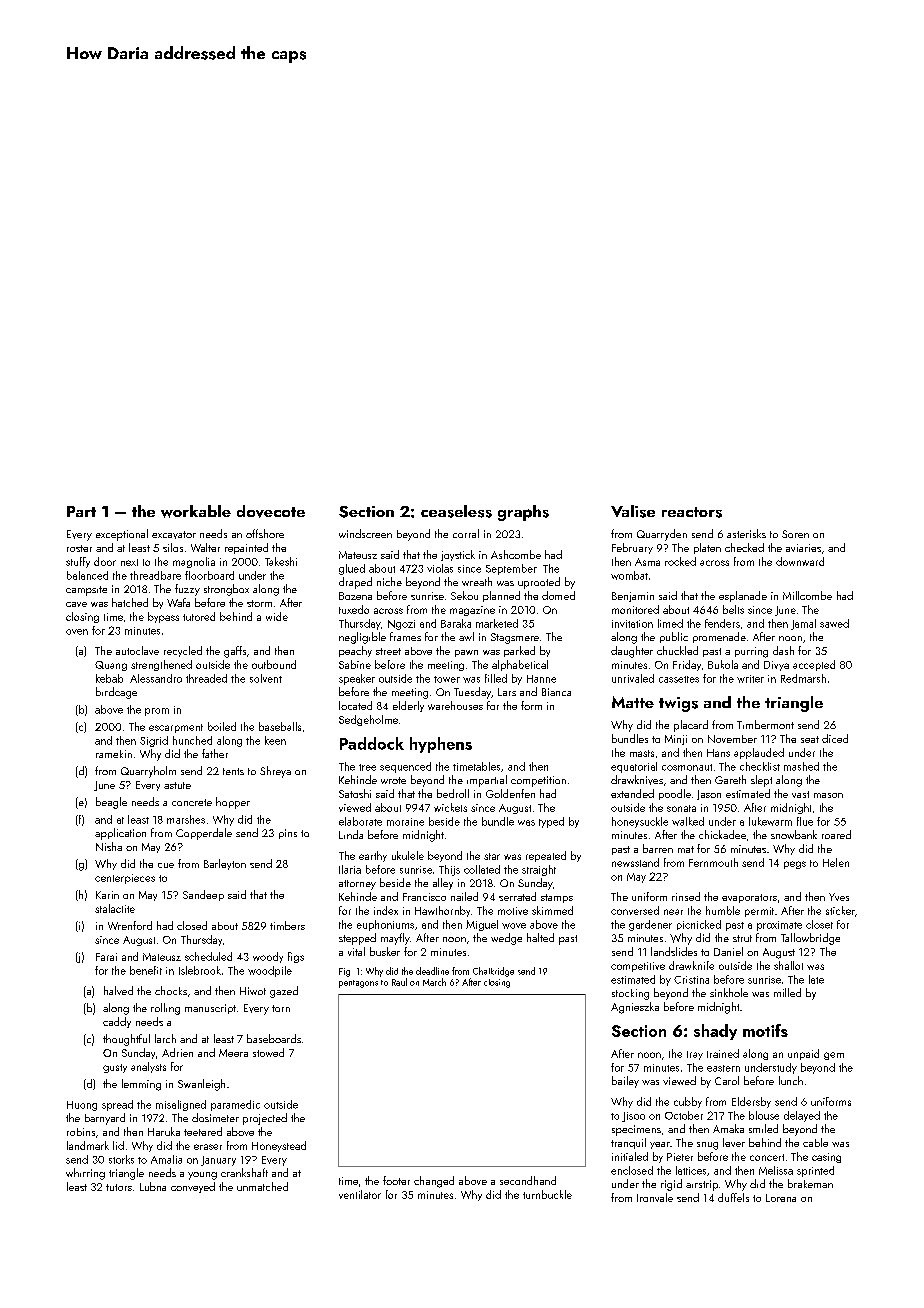  What do you see at coordinates (194, 562) in the screenshot?
I see `magnolia` at bounding box center [194, 562].
